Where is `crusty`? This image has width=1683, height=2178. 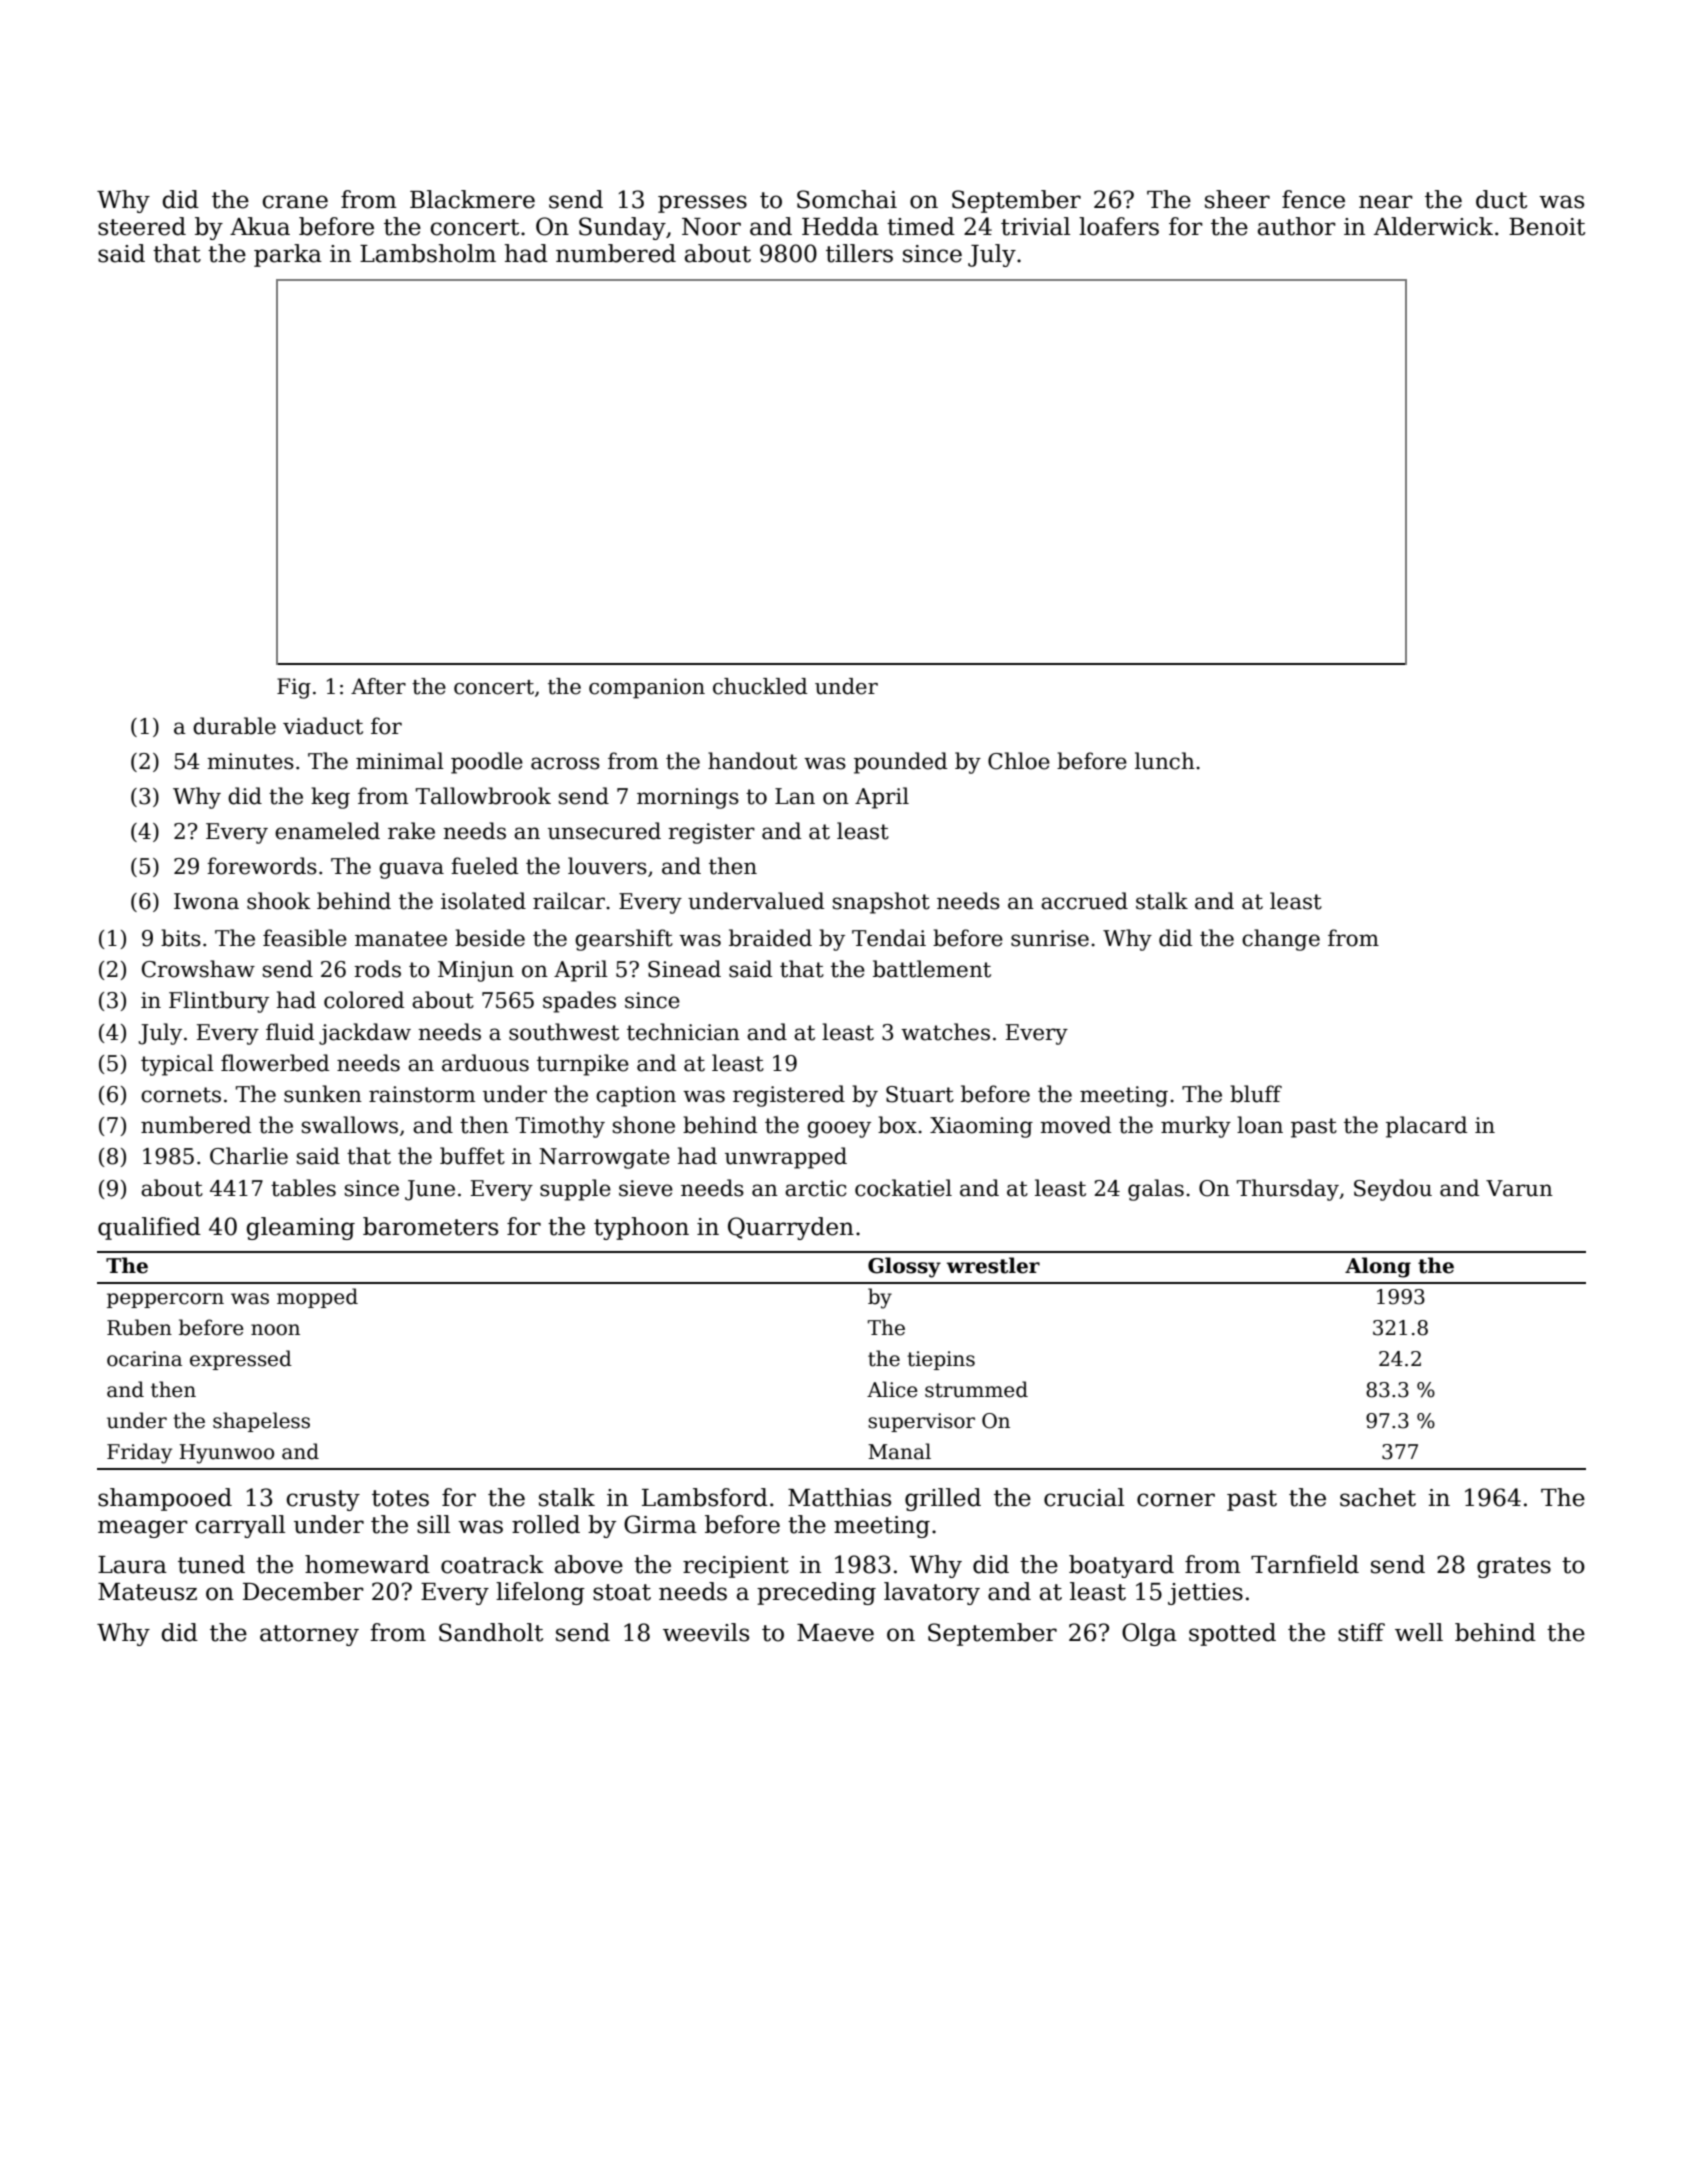 crusty is located at coordinates (323, 1500).
